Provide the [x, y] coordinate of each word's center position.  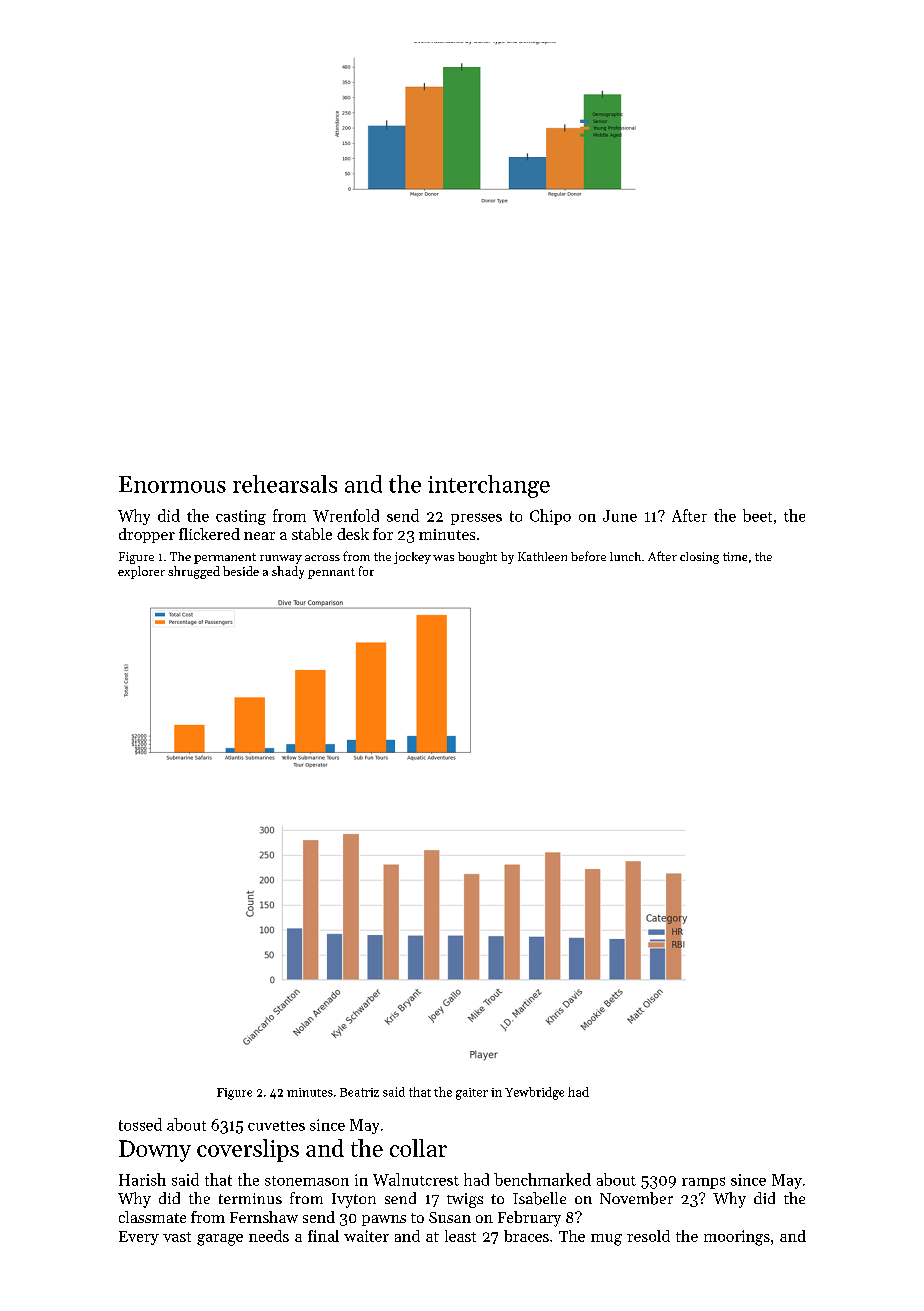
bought [477, 558]
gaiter [472, 1094]
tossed [140, 1124]
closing [699, 558]
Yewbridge [534, 1093]
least [460, 1236]
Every [139, 1238]
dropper [147, 535]
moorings [737, 1238]
